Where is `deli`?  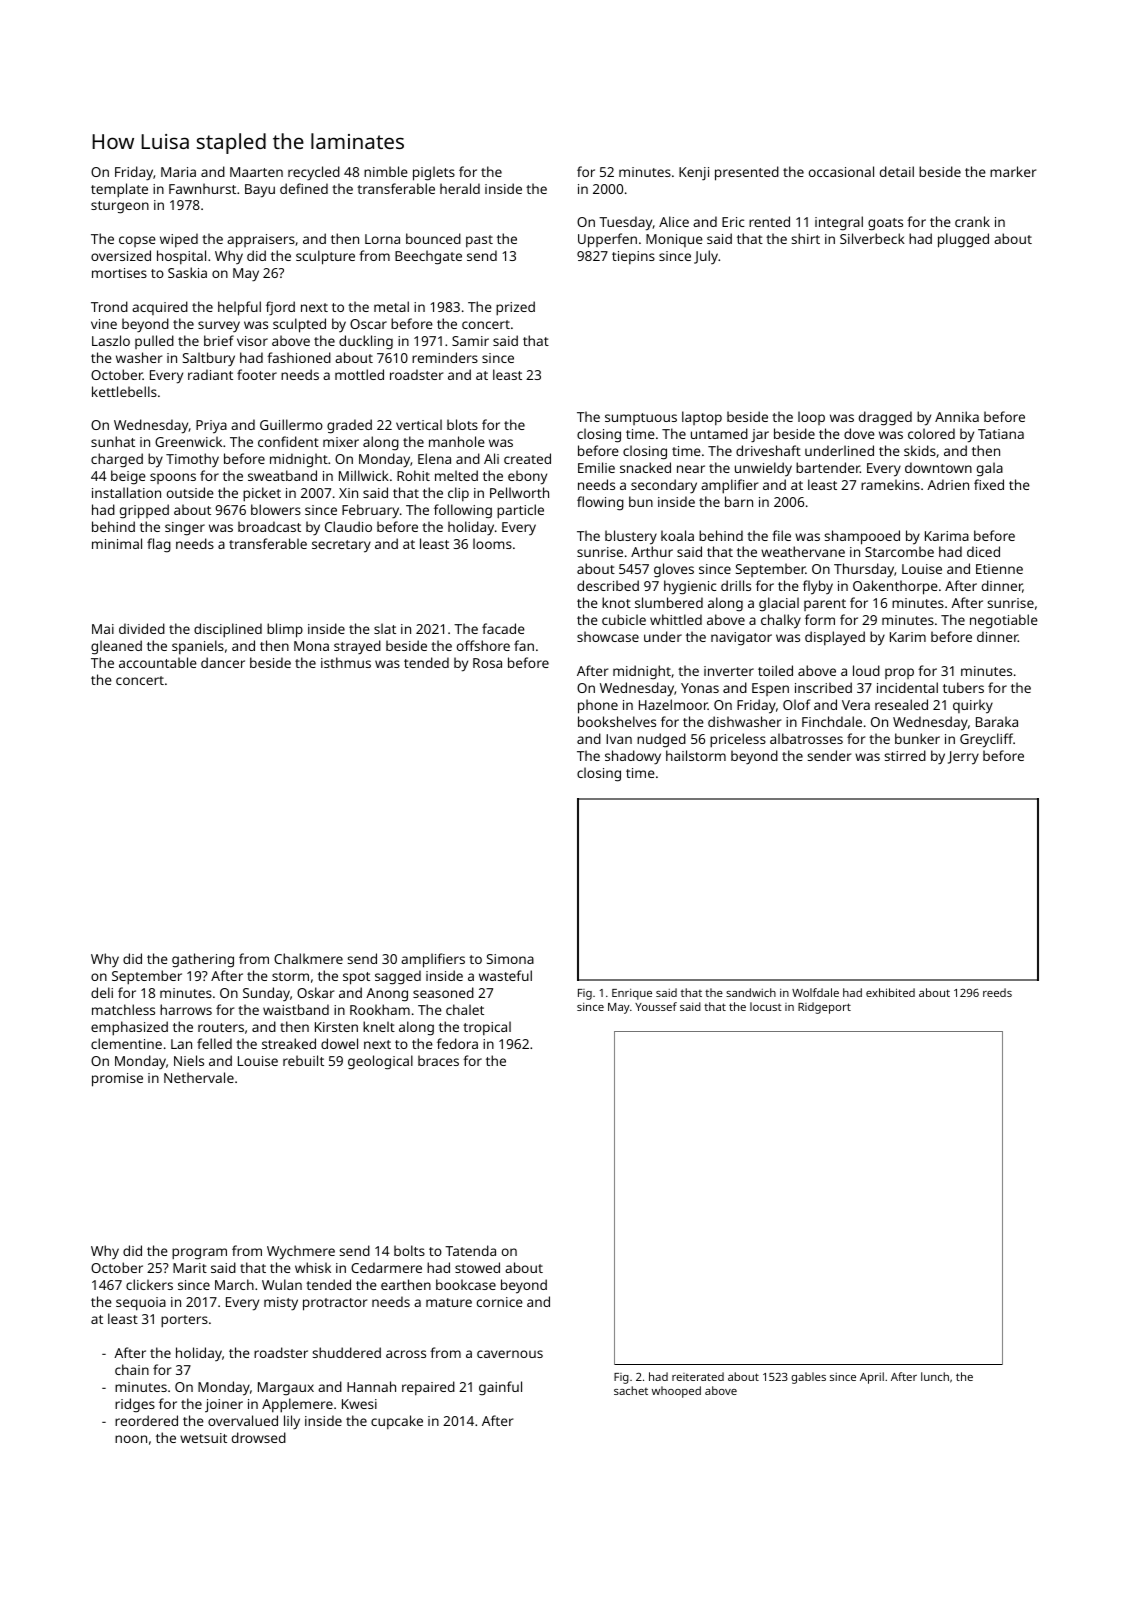 deli is located at coordinates (102, 992).
